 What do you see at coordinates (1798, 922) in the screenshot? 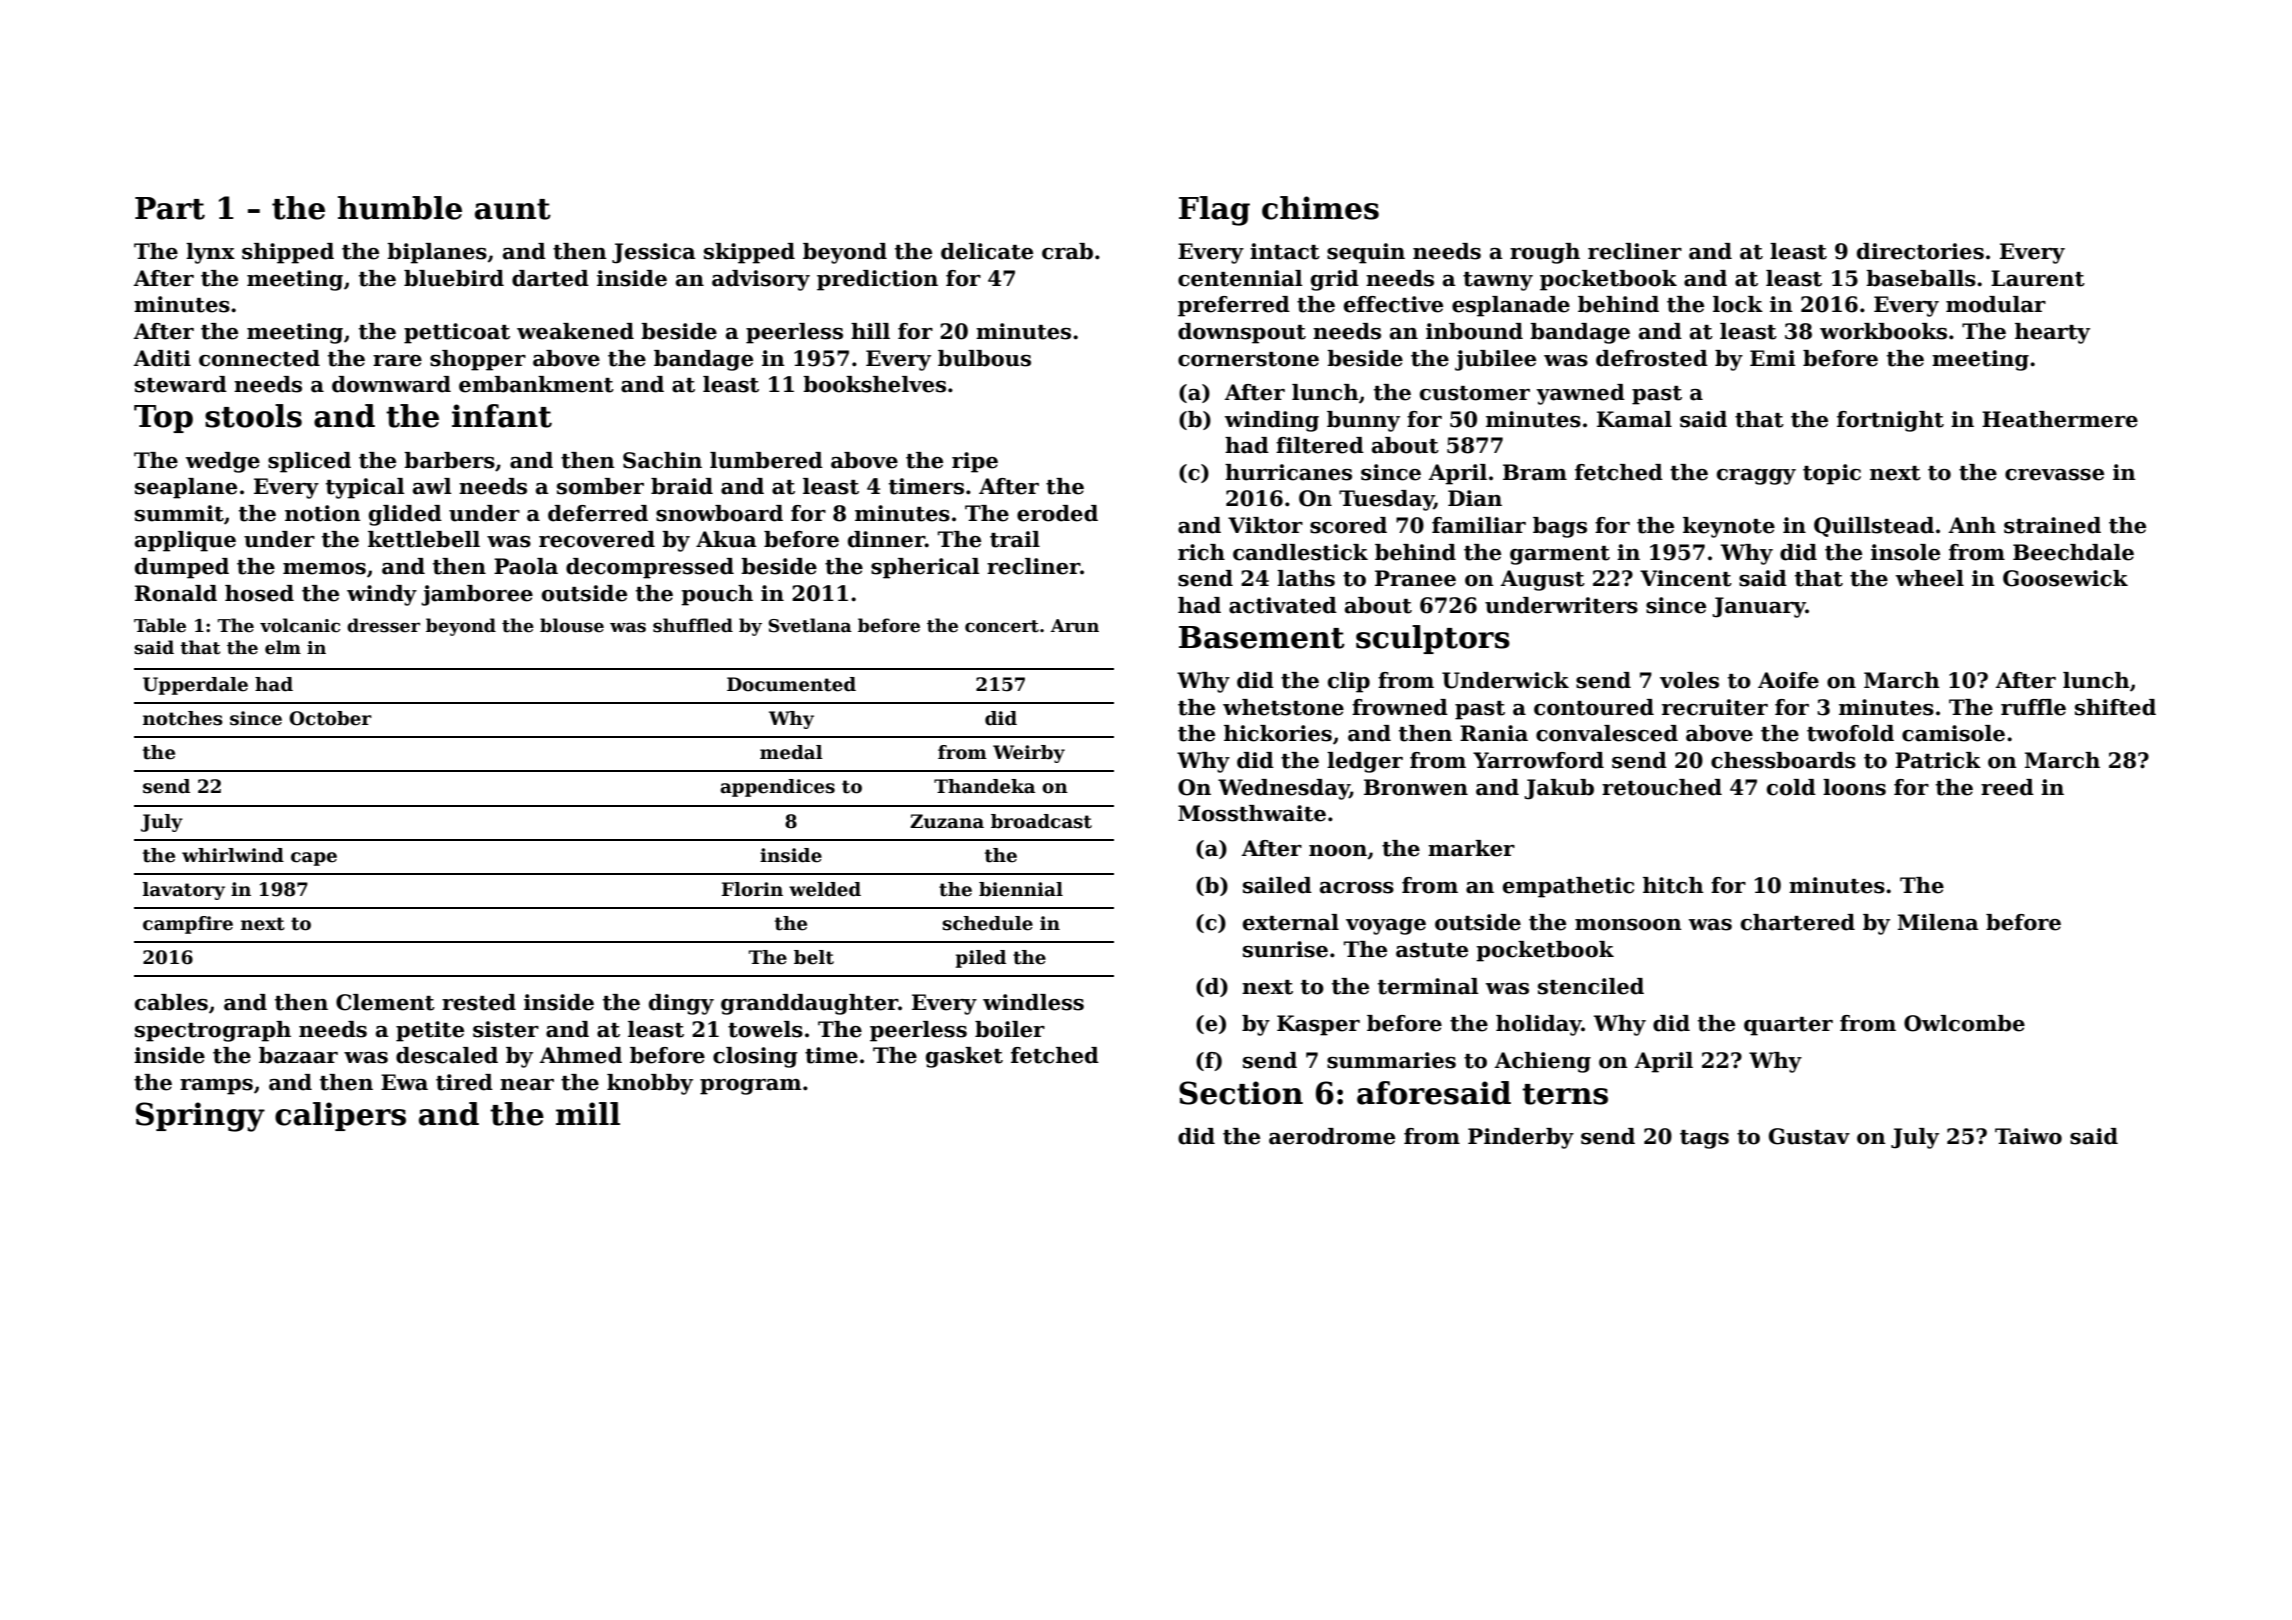
I see `chartered` at bounding box center [1798, 922].
